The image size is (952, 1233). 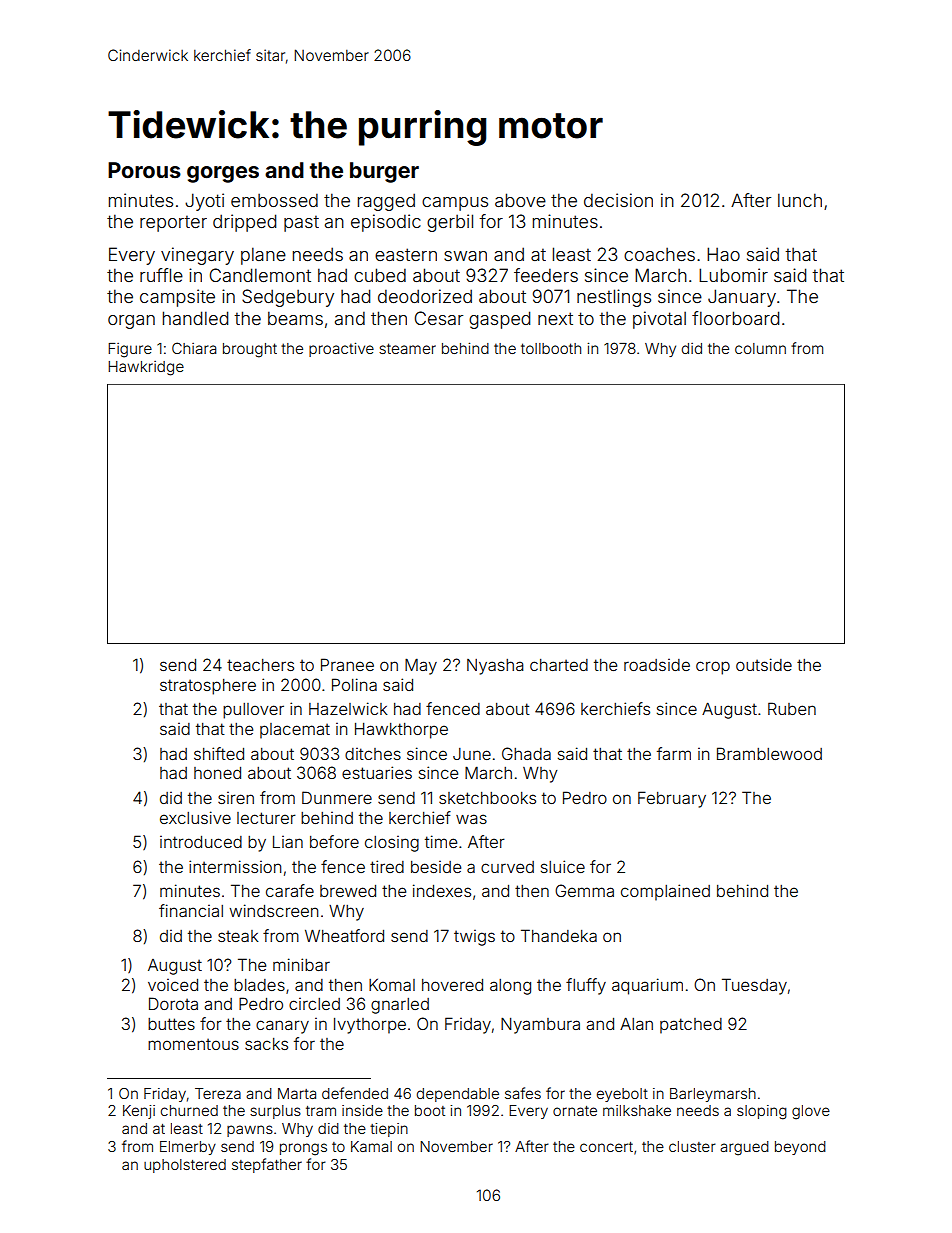 I want to click on gerbil, so click(x=450, y=223).
